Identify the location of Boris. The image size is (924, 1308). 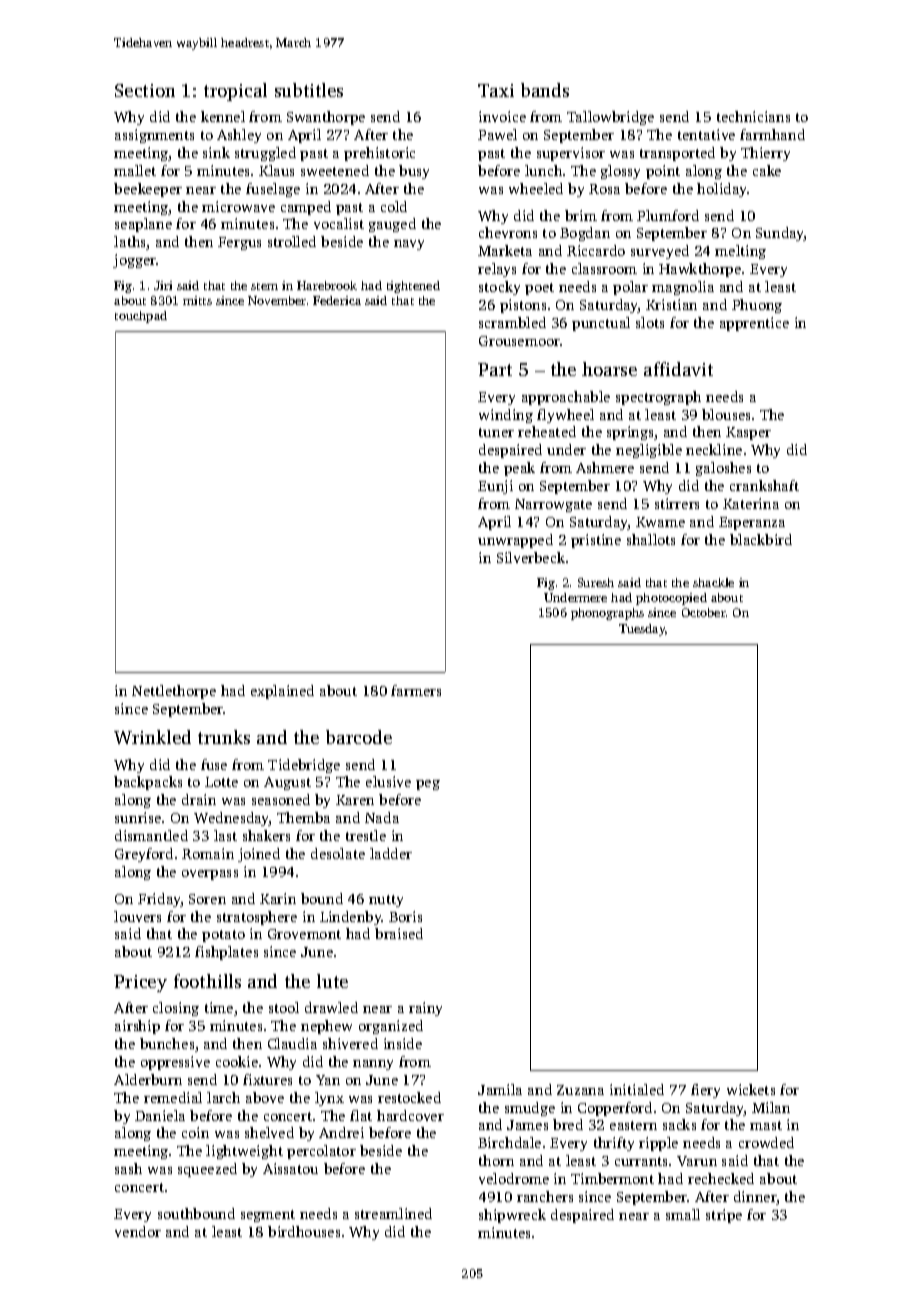
(405, 916).
